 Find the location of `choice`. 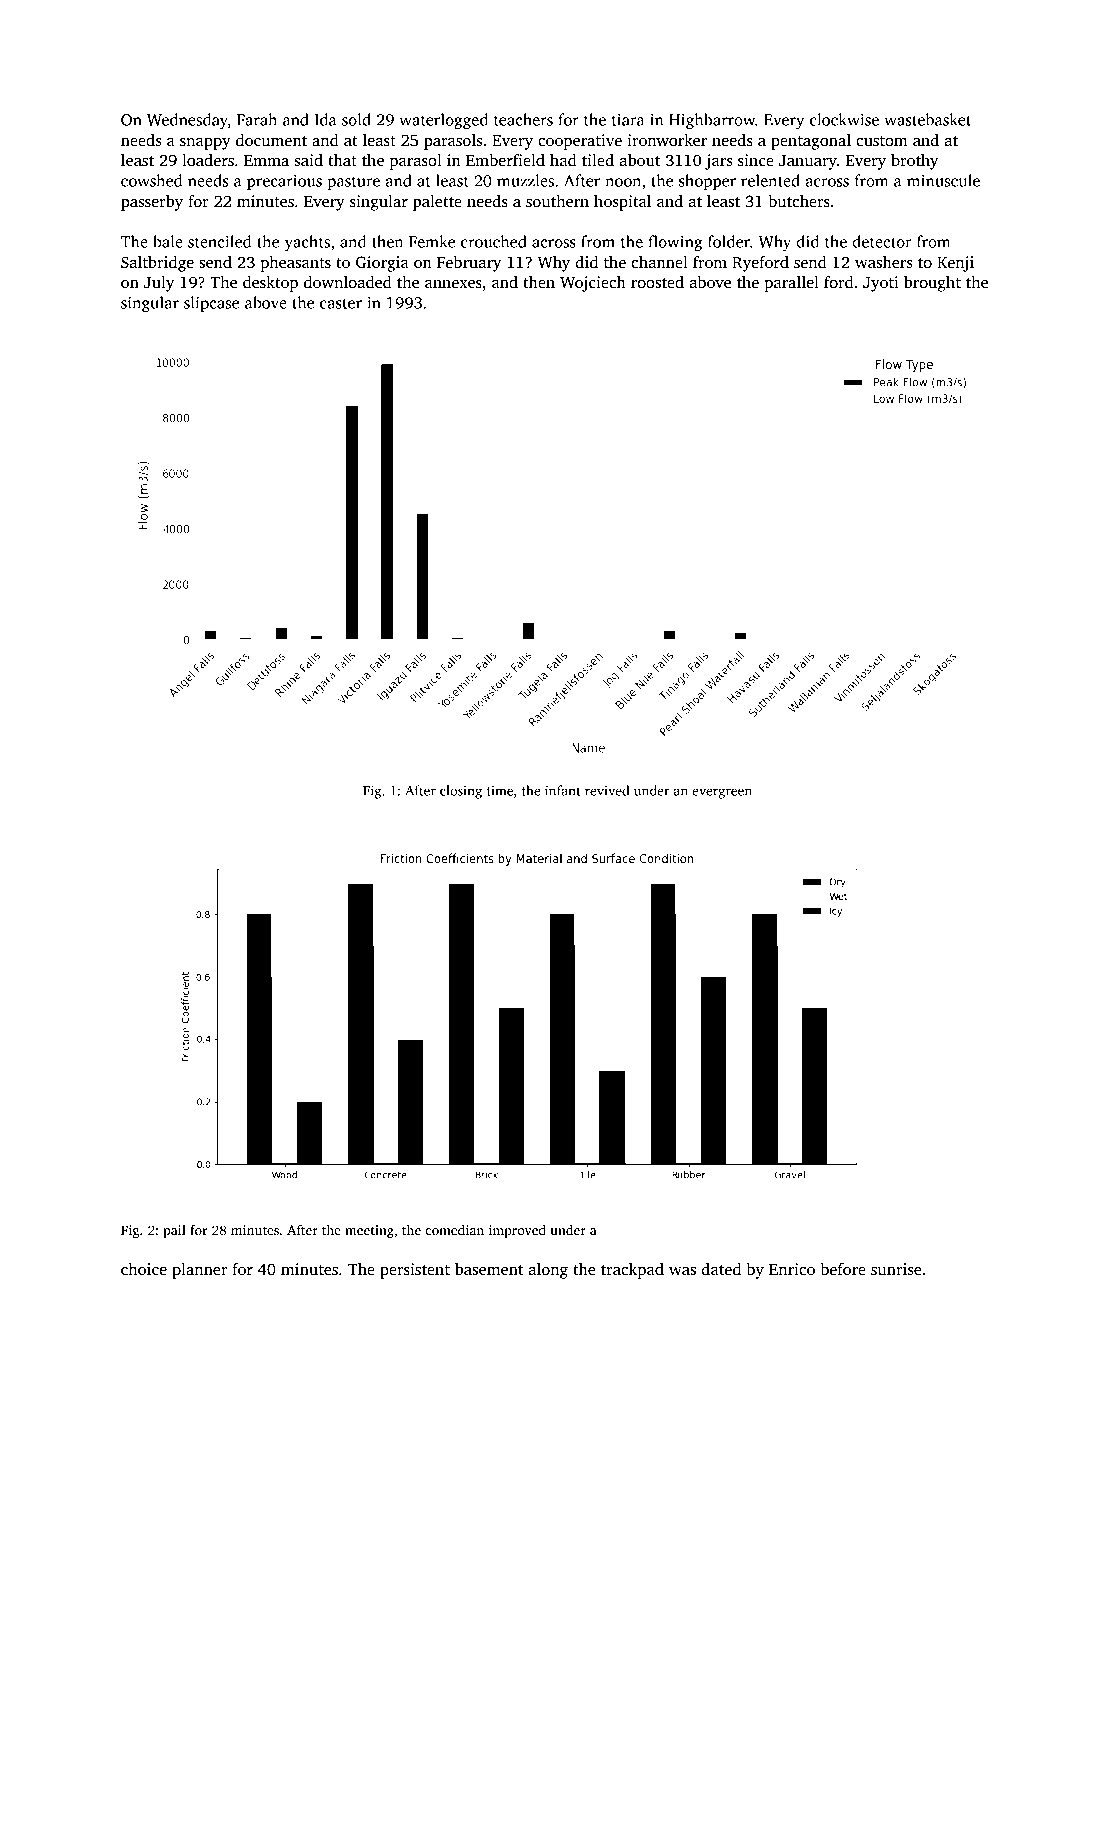

choice is located at coordinates (144, 1269).
